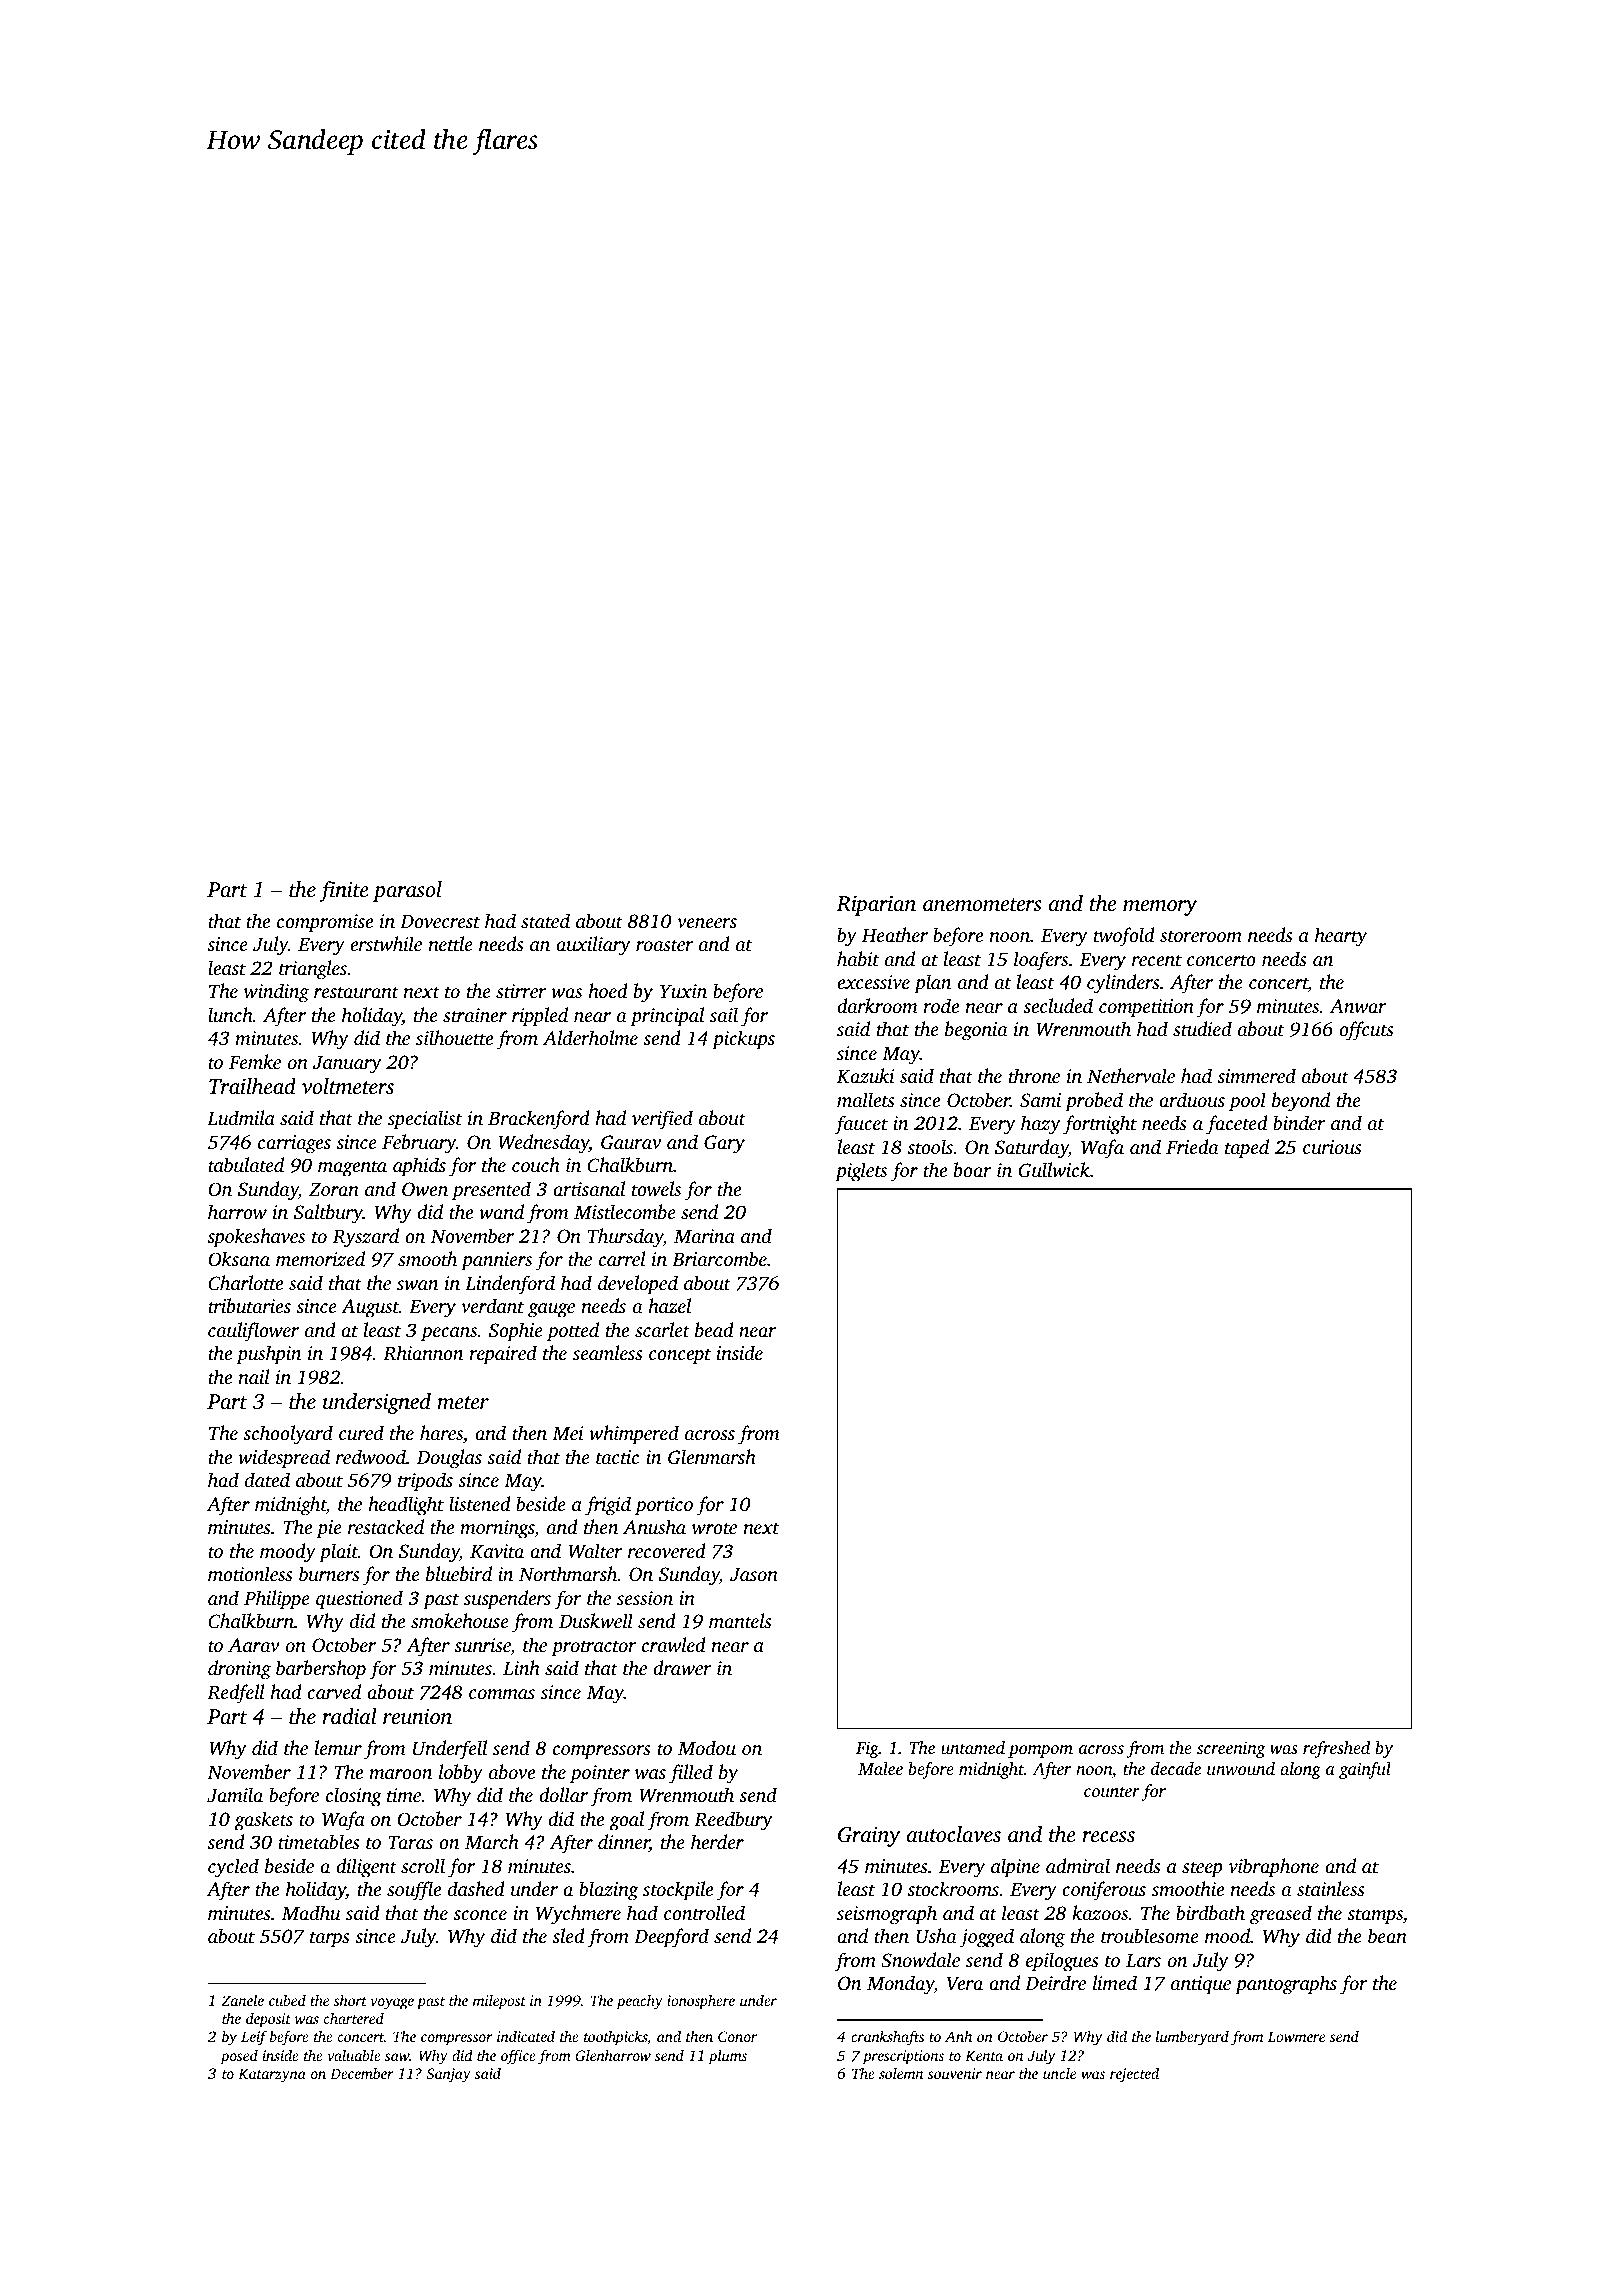  What do you see at coordinates (362, 2073) in the image?
I see `December` at bounding box center [362, 2073].
